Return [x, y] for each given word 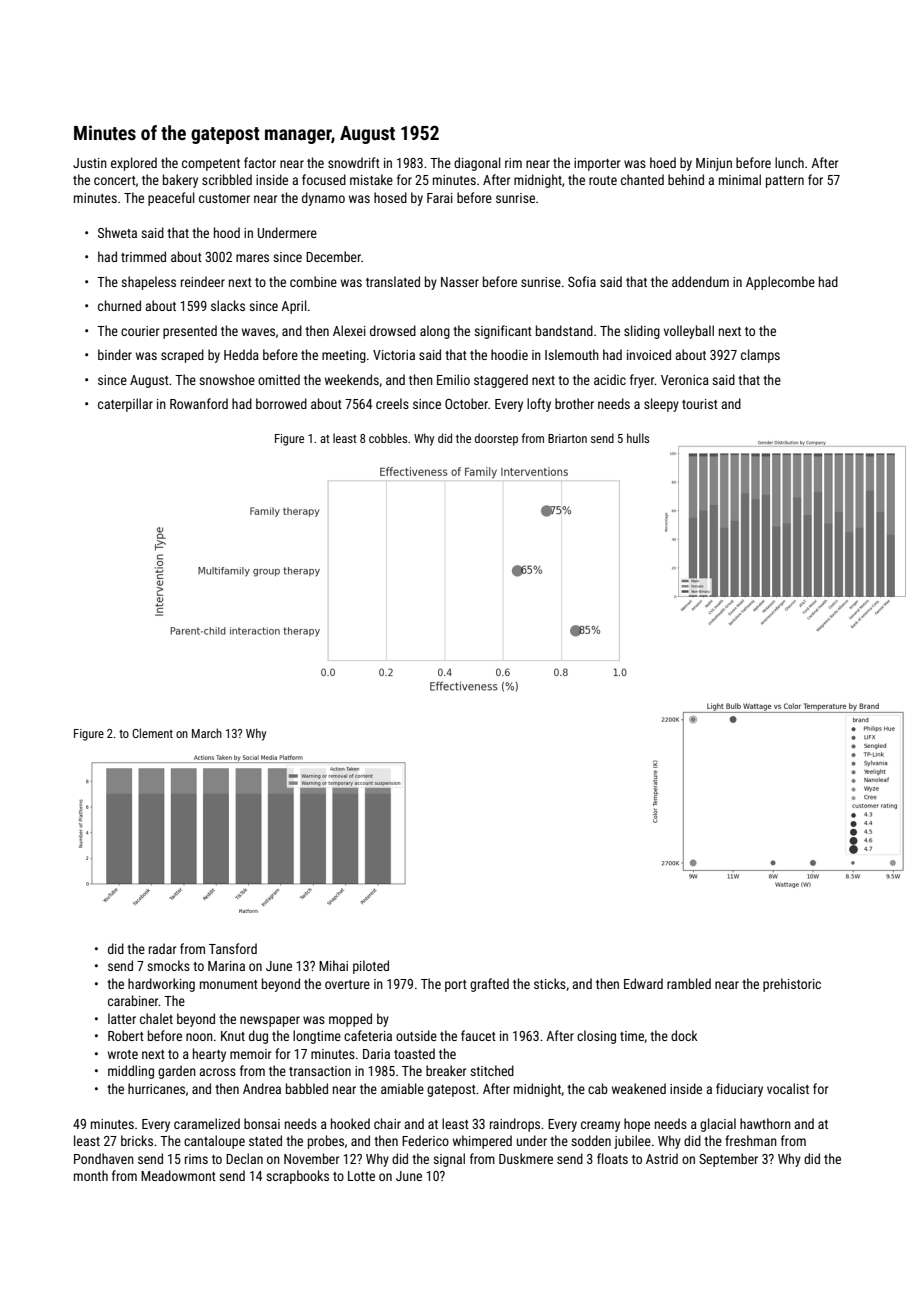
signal [449, 1160]
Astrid [662, 1158]
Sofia [582, 281]
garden [177, 1072]
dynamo [323, 199]
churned [119, 305]
